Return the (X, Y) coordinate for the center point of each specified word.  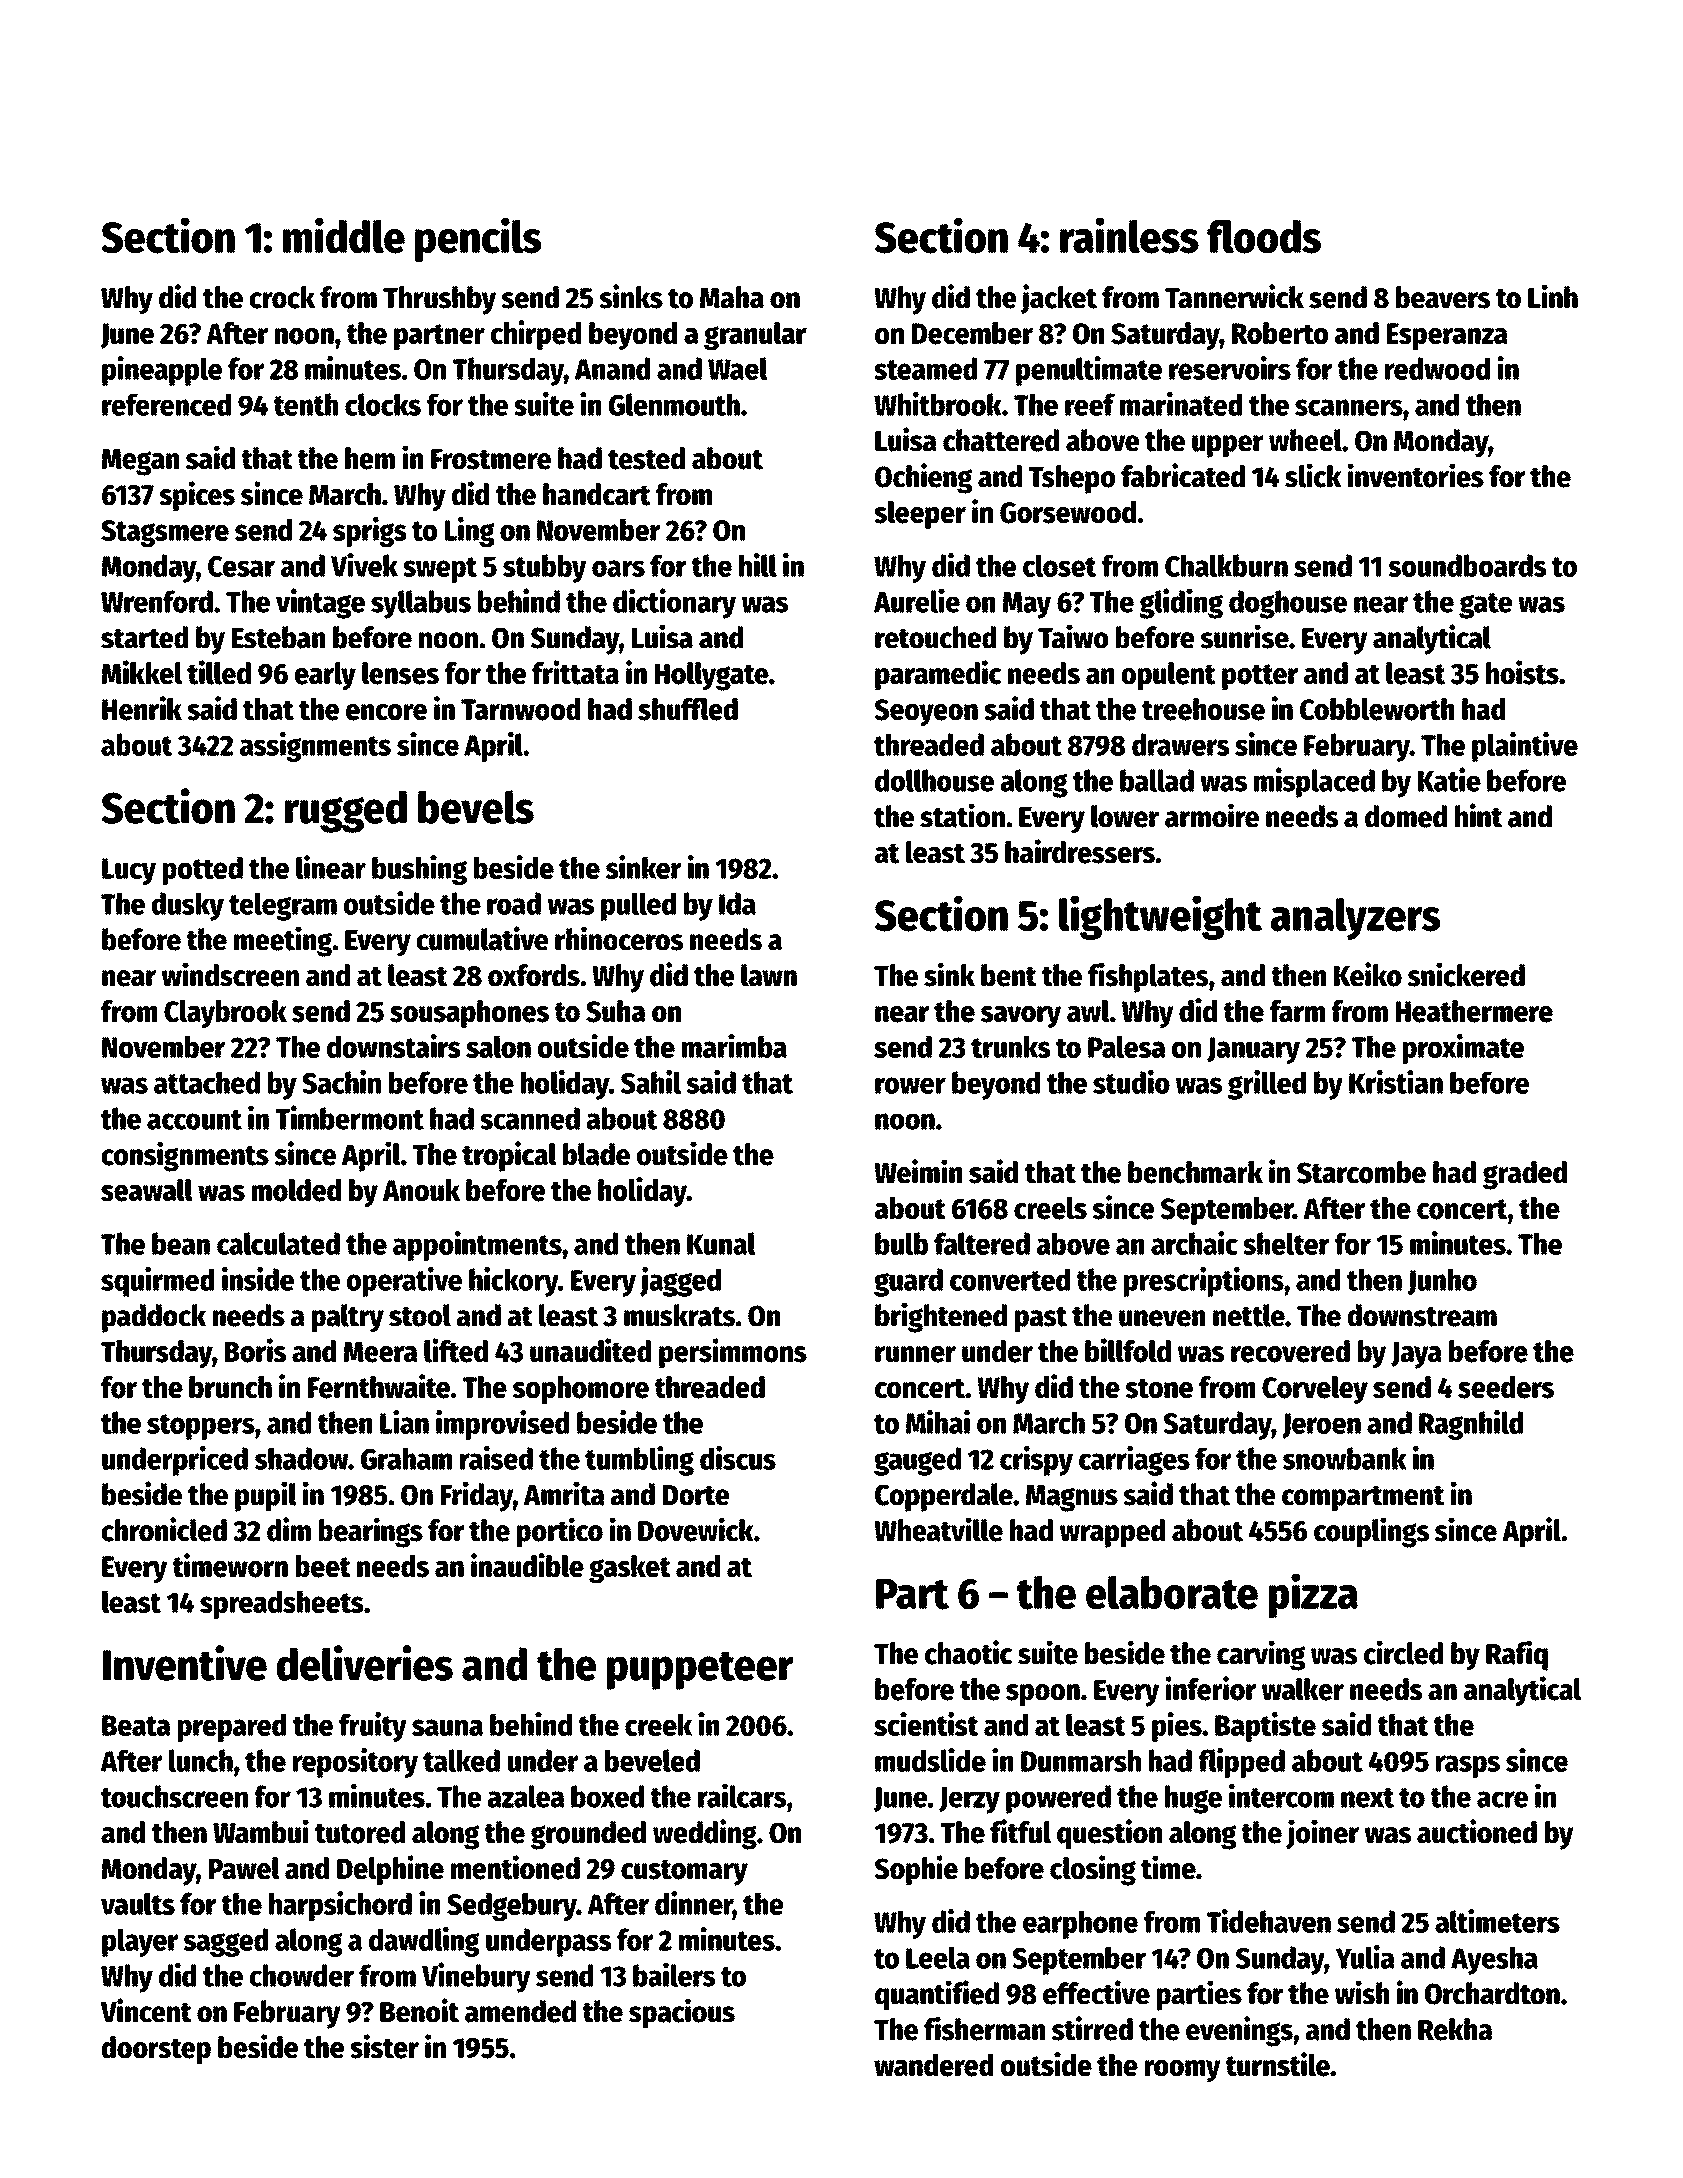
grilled (1267, 1085)
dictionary (674, 603)
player (140, 1942)
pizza (1313, 1595)
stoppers (201, 1427)
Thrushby (439, 300)
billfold (1128, 1350)
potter (1260, 677)
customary (684, 1872)
